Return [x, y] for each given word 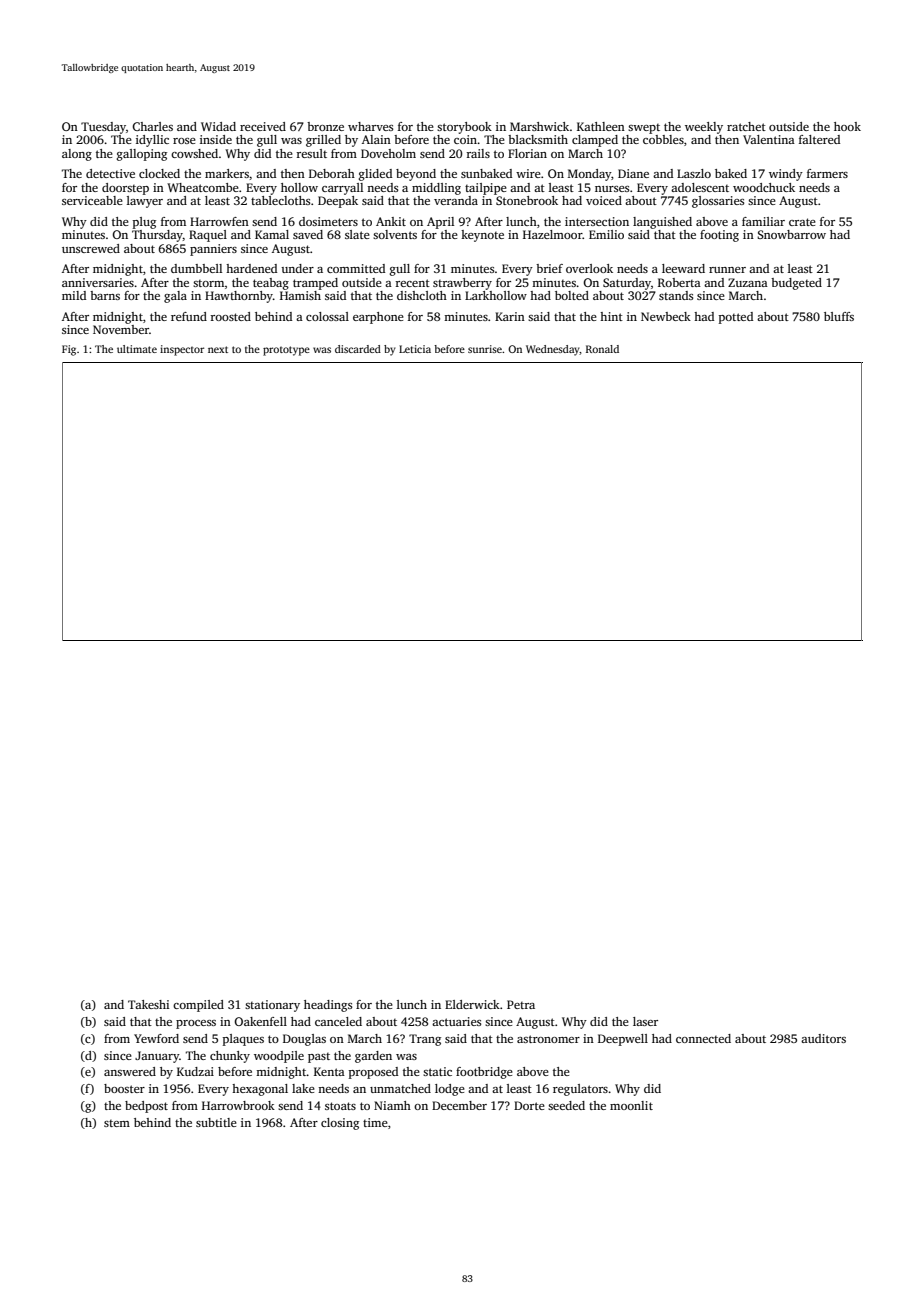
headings [328, 1006]
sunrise [485, 349]
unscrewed [91, 248]
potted [736, 318]
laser [645, 1021]
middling [436, 189]
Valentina [769, 139]
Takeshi [148, 1004]
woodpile [279, 1057]
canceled [338, 1021]
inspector [182, 350]
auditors [823, 1038]
